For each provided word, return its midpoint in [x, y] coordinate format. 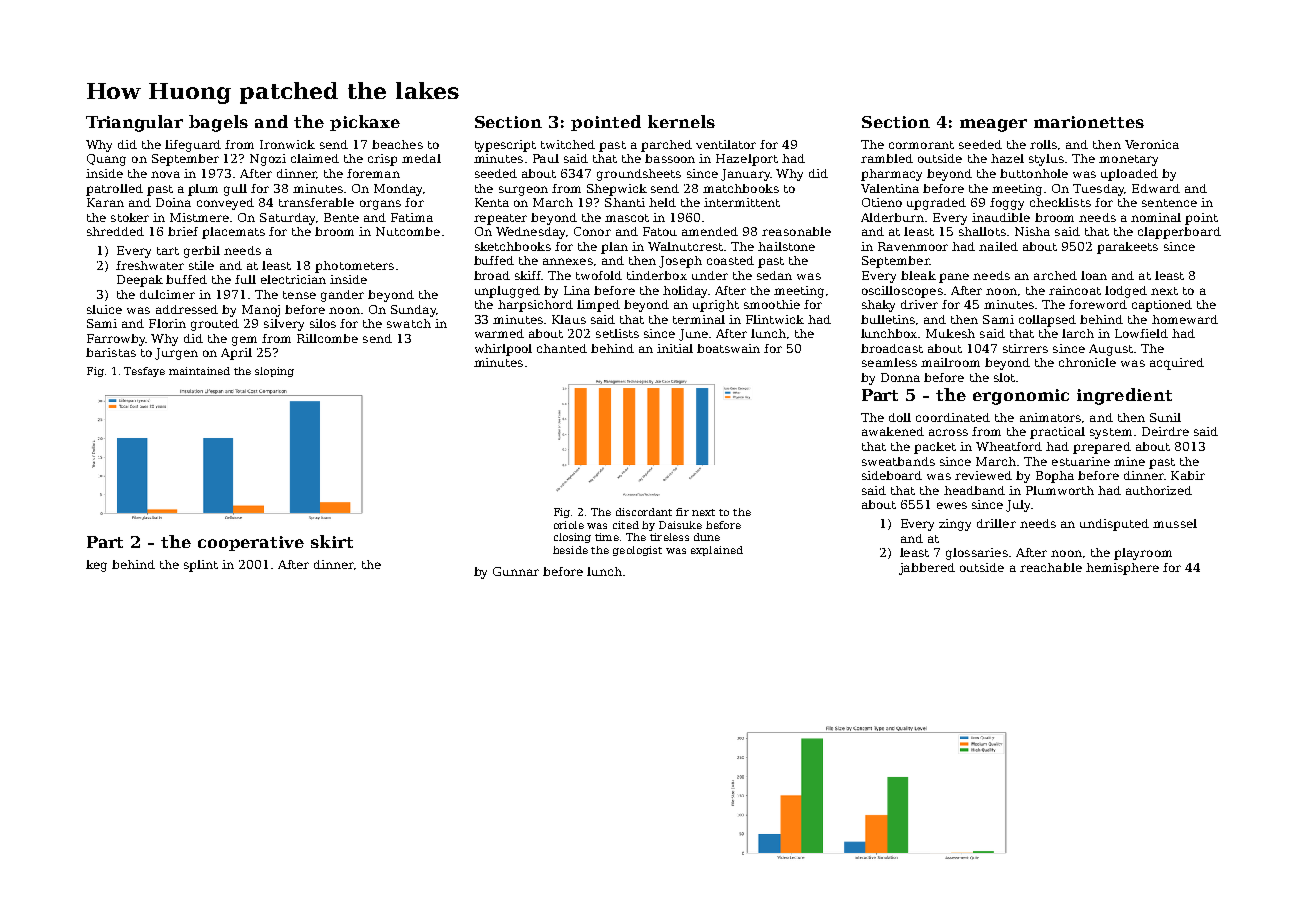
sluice [104, 309]
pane [954, 278]
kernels [681, 121]
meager [993, 125]
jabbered [927, 569]
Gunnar [516, 571]
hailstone [786, 246]
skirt [332, 541]
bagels [218, 123]
